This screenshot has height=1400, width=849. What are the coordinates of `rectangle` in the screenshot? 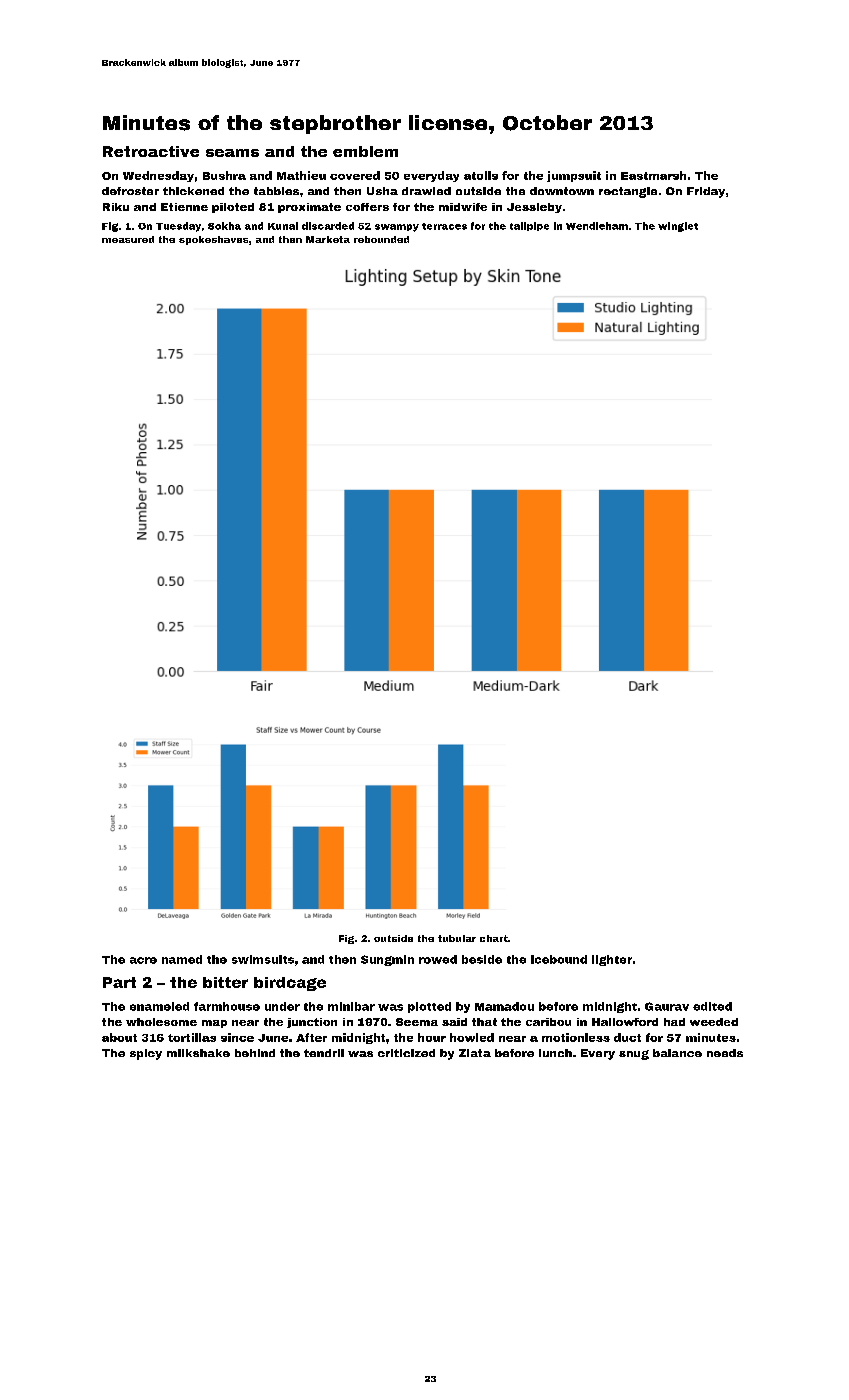 It's located at (628, 192).
